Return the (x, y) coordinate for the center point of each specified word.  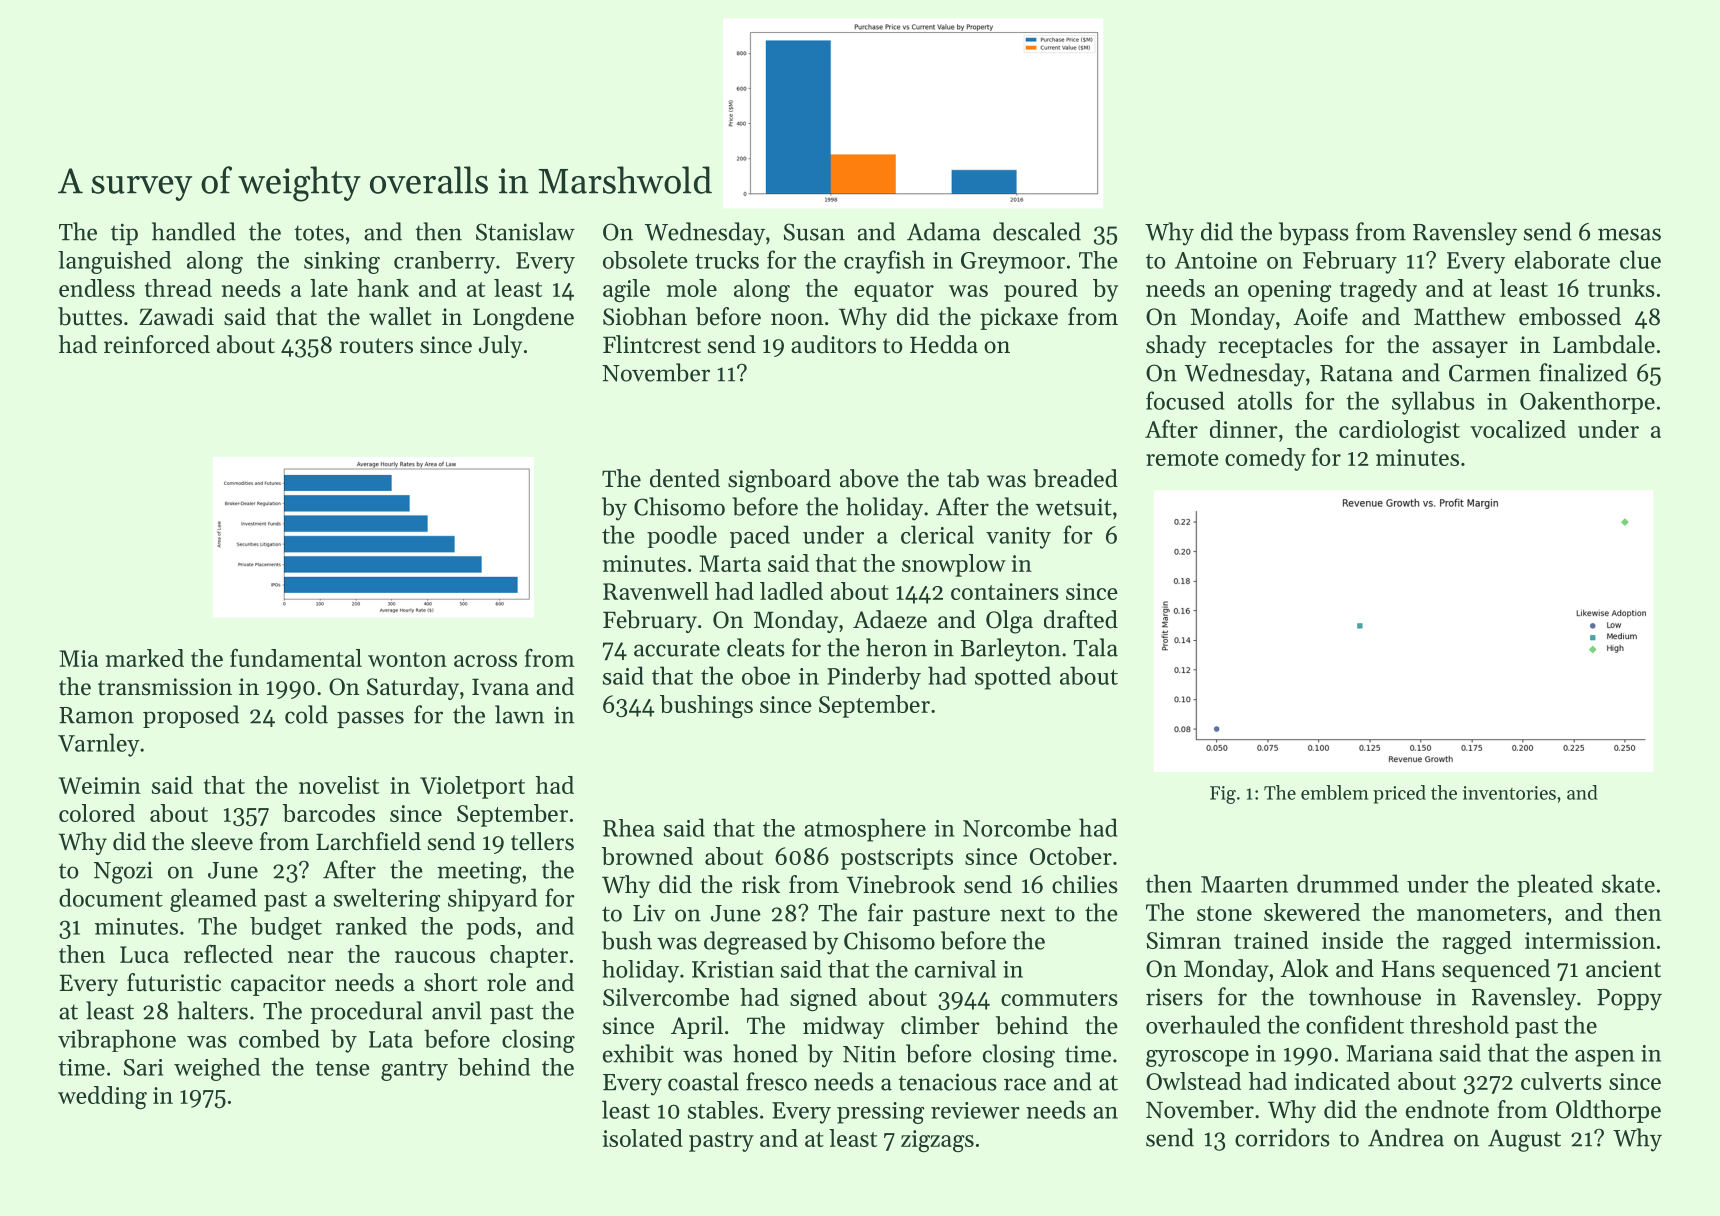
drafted (1081, 619)
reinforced (157, 344)
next (1022, 914)
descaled (1037, 231)
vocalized (1518, 429)
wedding (102, 1097)
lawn (519, 714)
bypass (1314, 234)
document (111, 897)
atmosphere (865, 830)
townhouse (1365, 996)
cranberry (444, 262)
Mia (78, 658)
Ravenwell (656, 591)
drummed (1348, 883)
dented (685, 478)
